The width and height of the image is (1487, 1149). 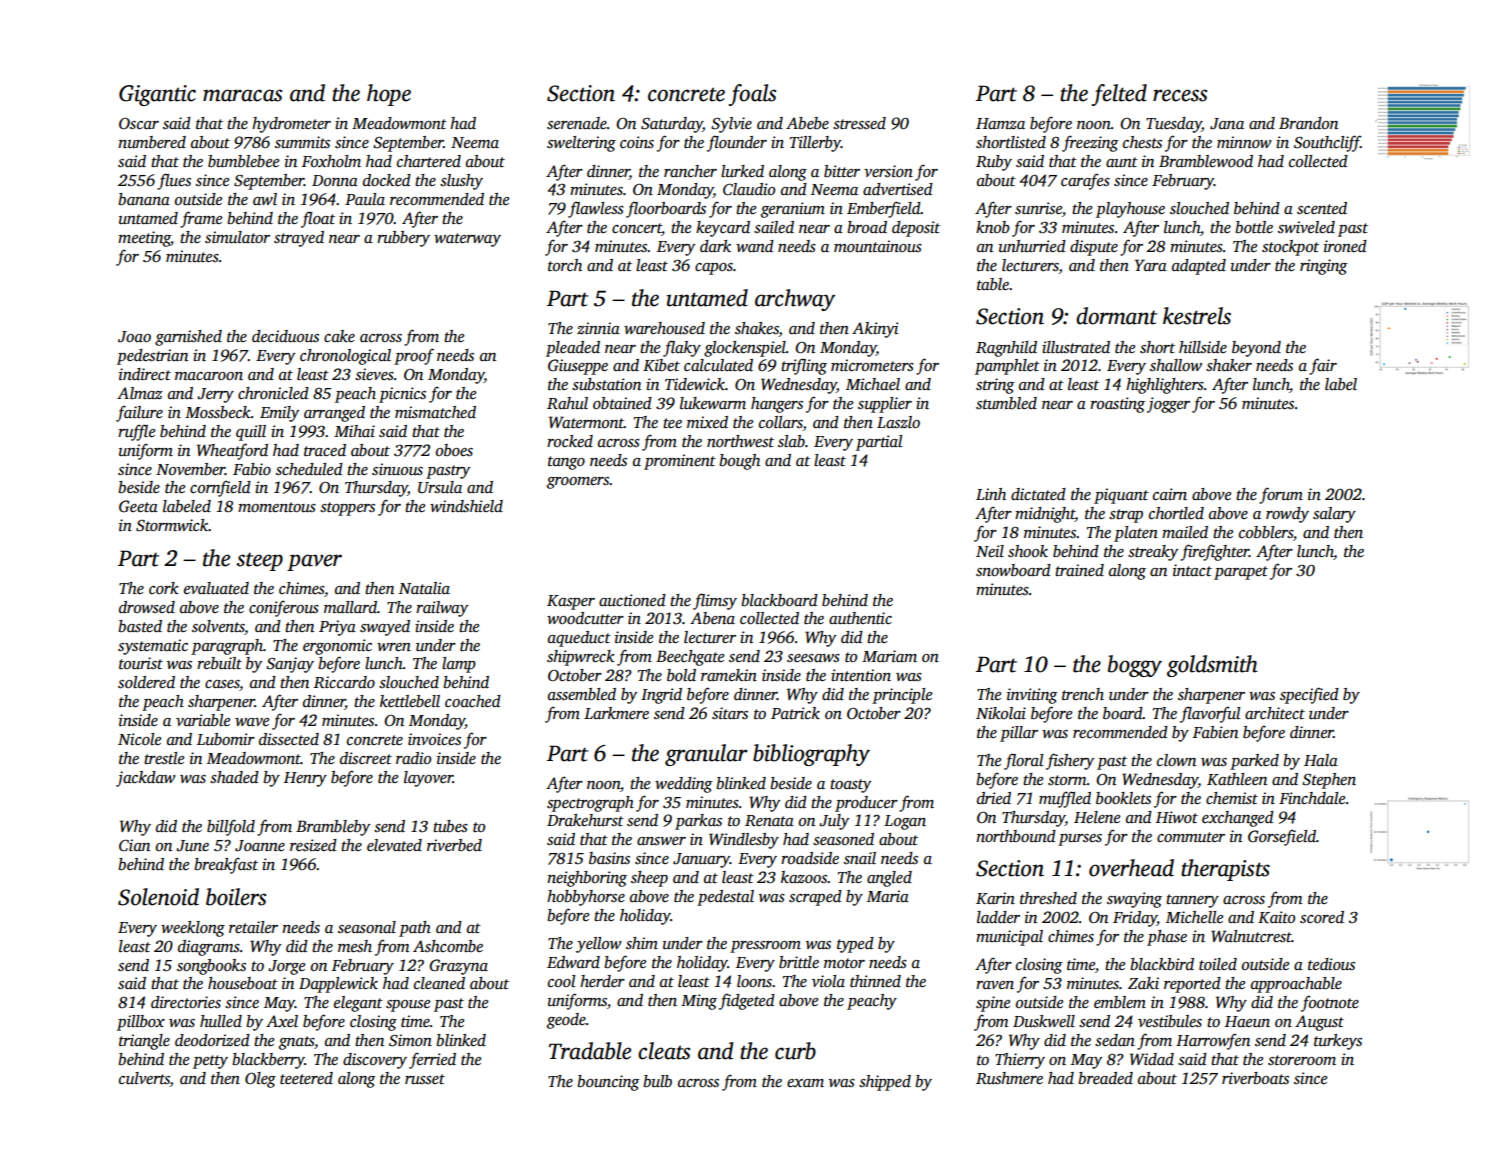 What do you see at coordinates (1079, 570) in the image?
I see `trained` at bounding box center [1079, 570].
